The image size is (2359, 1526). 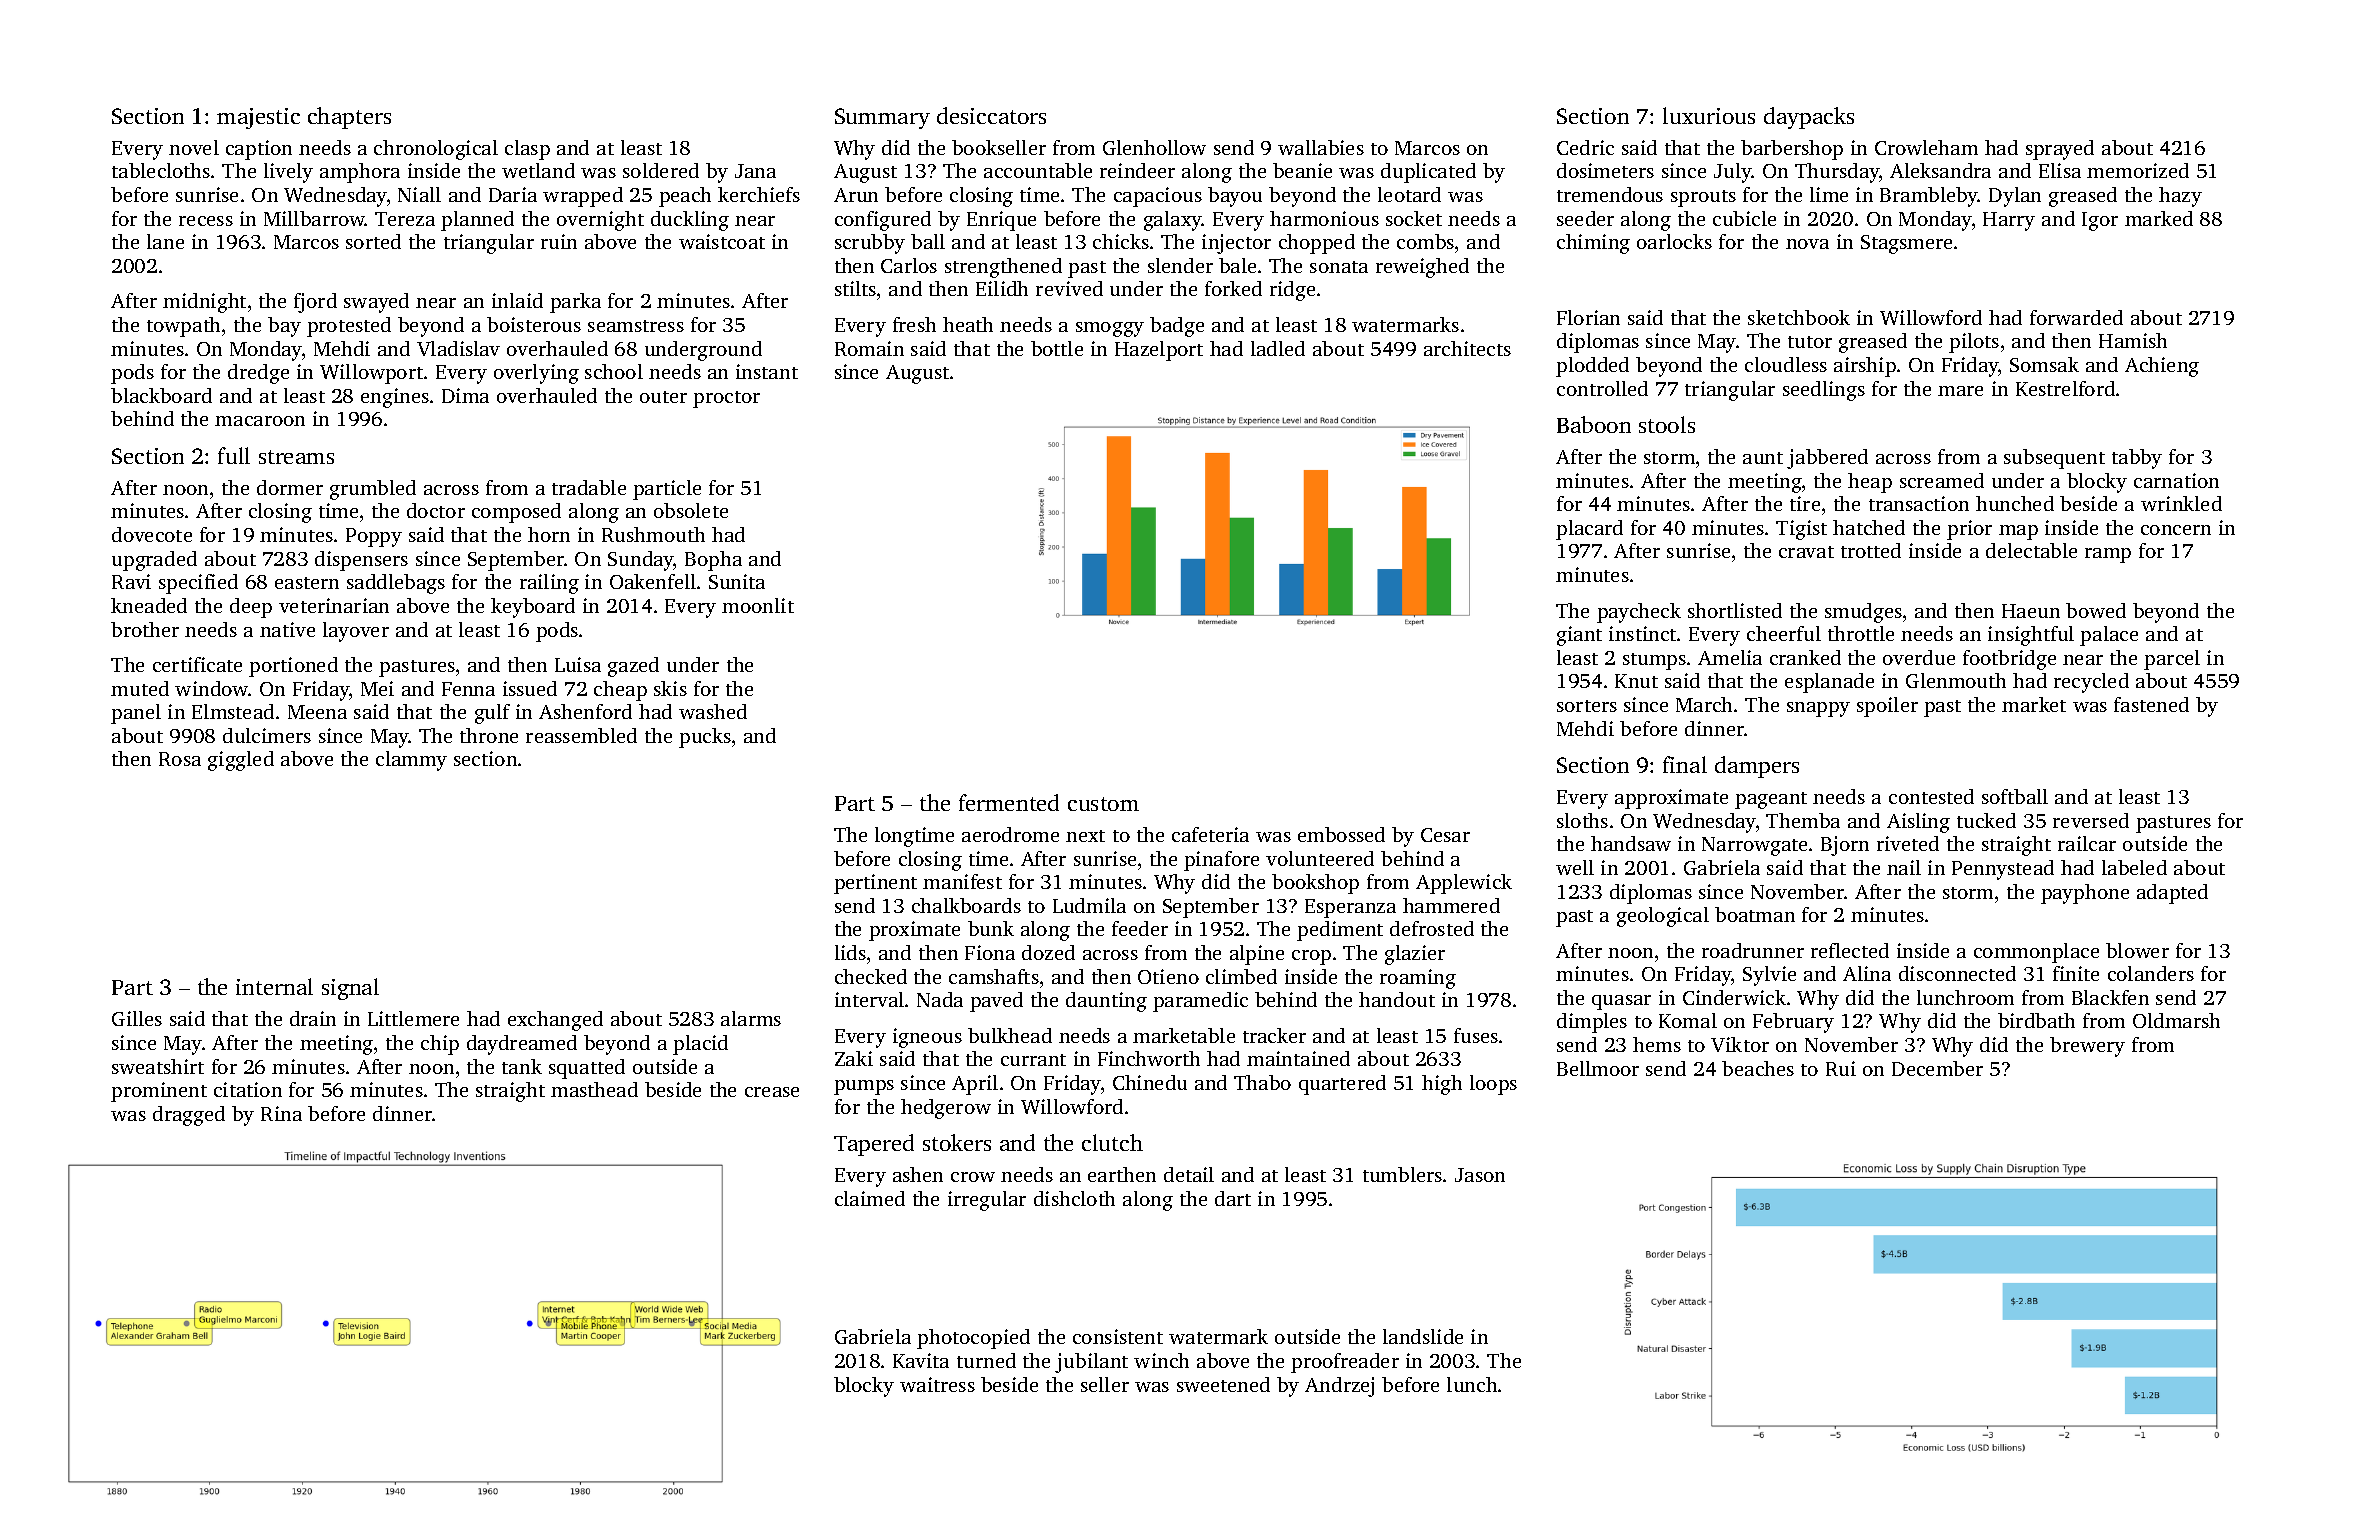 I want to click on Summary, so click(x=882, y=118).
